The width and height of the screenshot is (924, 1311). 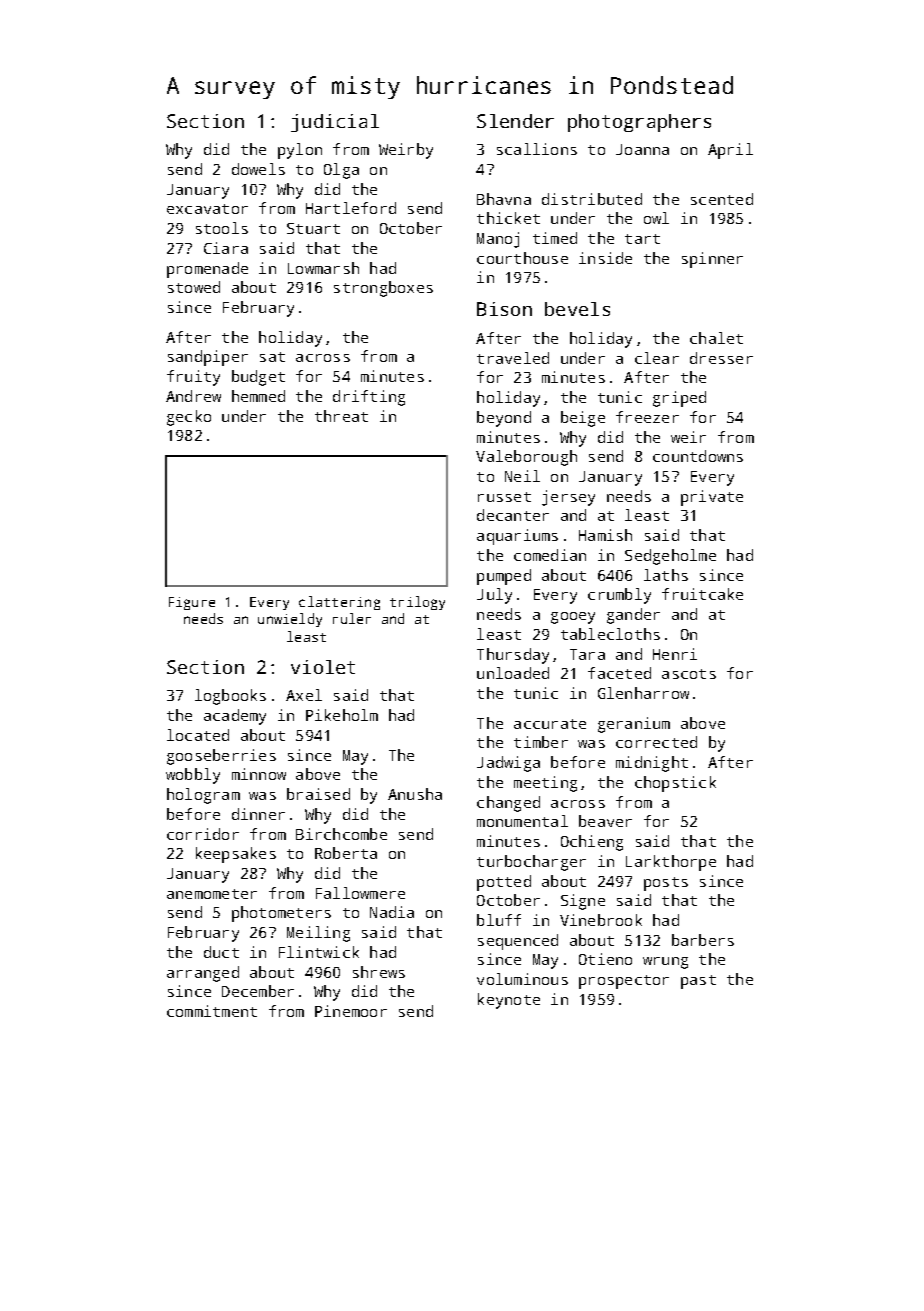 What do you see at coordinates (415, 794) in the screenshot?
I see `Anusha` at bounding box center [415, 794].
